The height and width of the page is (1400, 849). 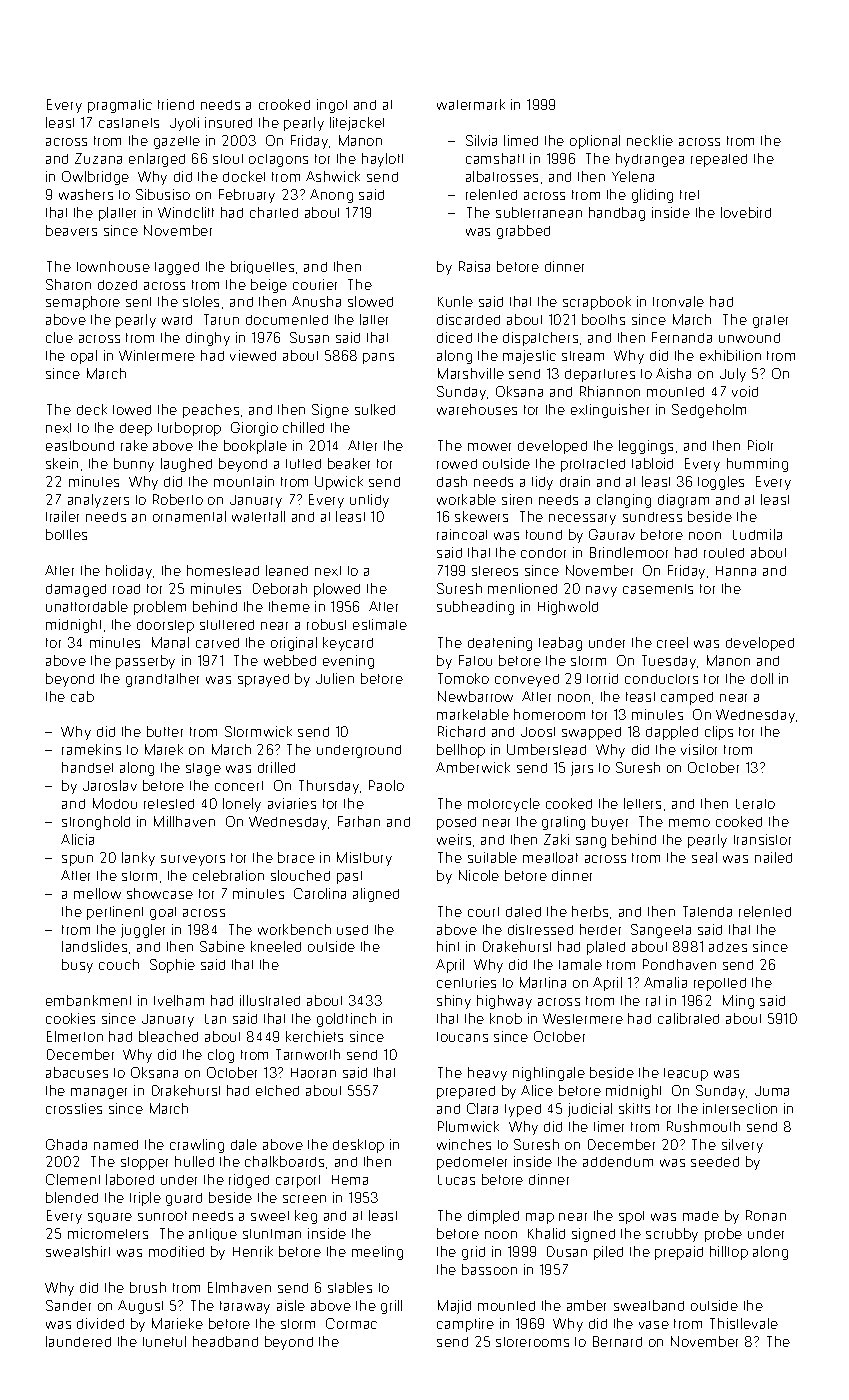 What do you see at coordinates (729, 1253) in the page?
I see `hilltop` at bounding box center [729, 1253].
